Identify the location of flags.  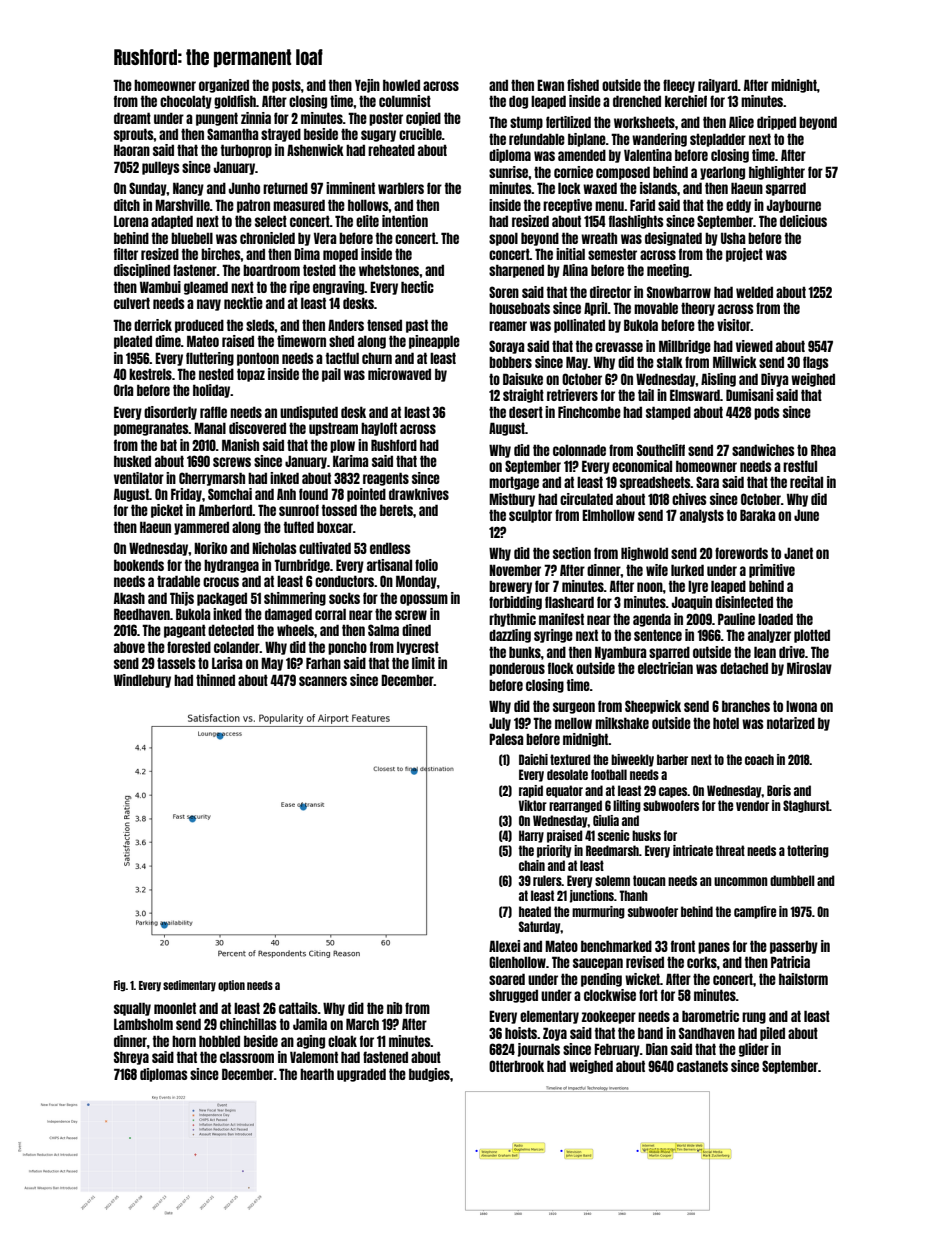
(816, 363).
